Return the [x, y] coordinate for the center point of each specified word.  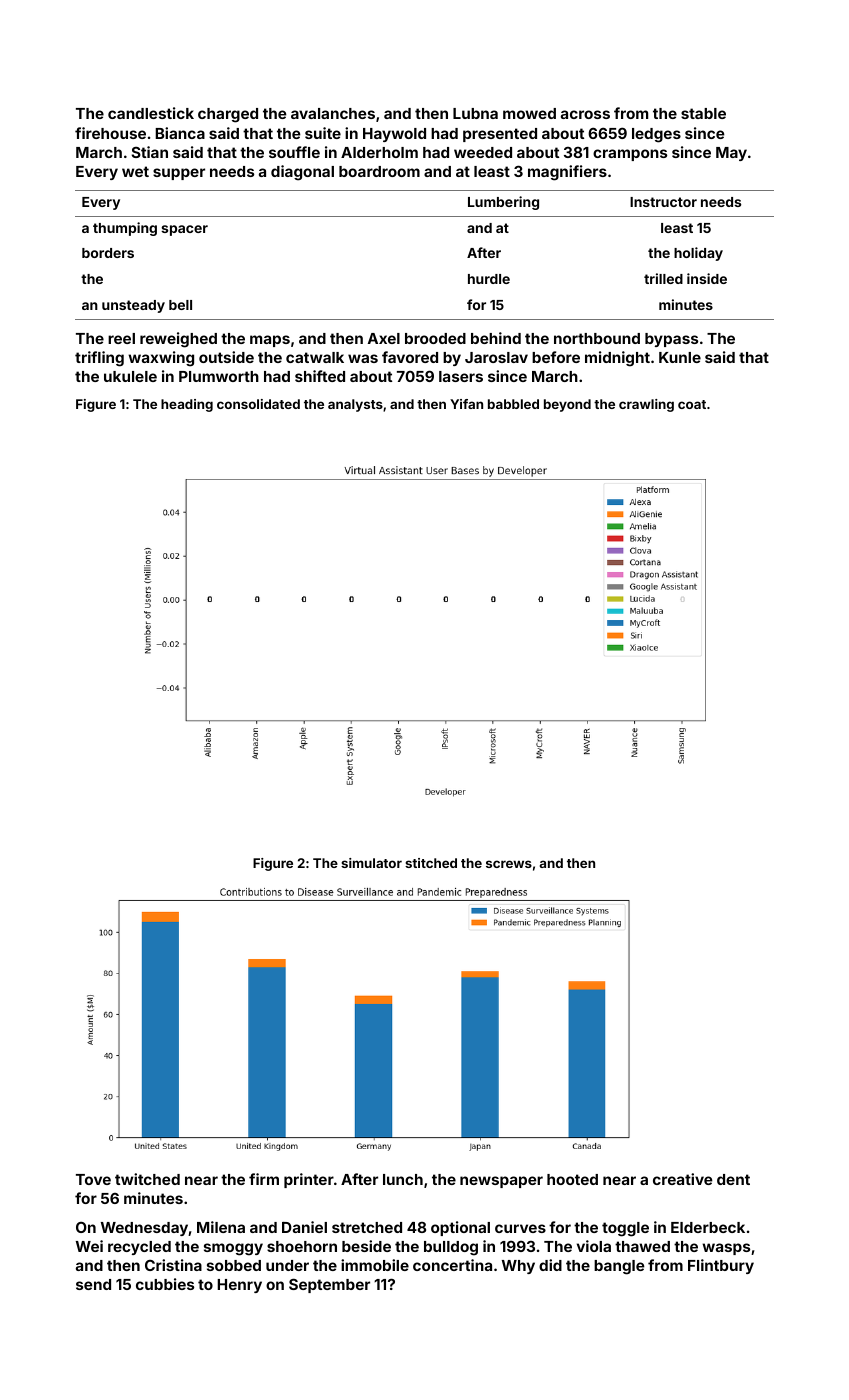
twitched [147, 1179]
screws [509, 864]
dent [733, 1179]
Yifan [466, 404]
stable [703, 113]
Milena [221, 1227]
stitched [431, 863]
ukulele [130, 376]
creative [683, 1179]
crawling [646, 405]
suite [323, 133]
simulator [371, 863]
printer [309, 1180]
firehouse [110, 133]
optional [460, 1228]
